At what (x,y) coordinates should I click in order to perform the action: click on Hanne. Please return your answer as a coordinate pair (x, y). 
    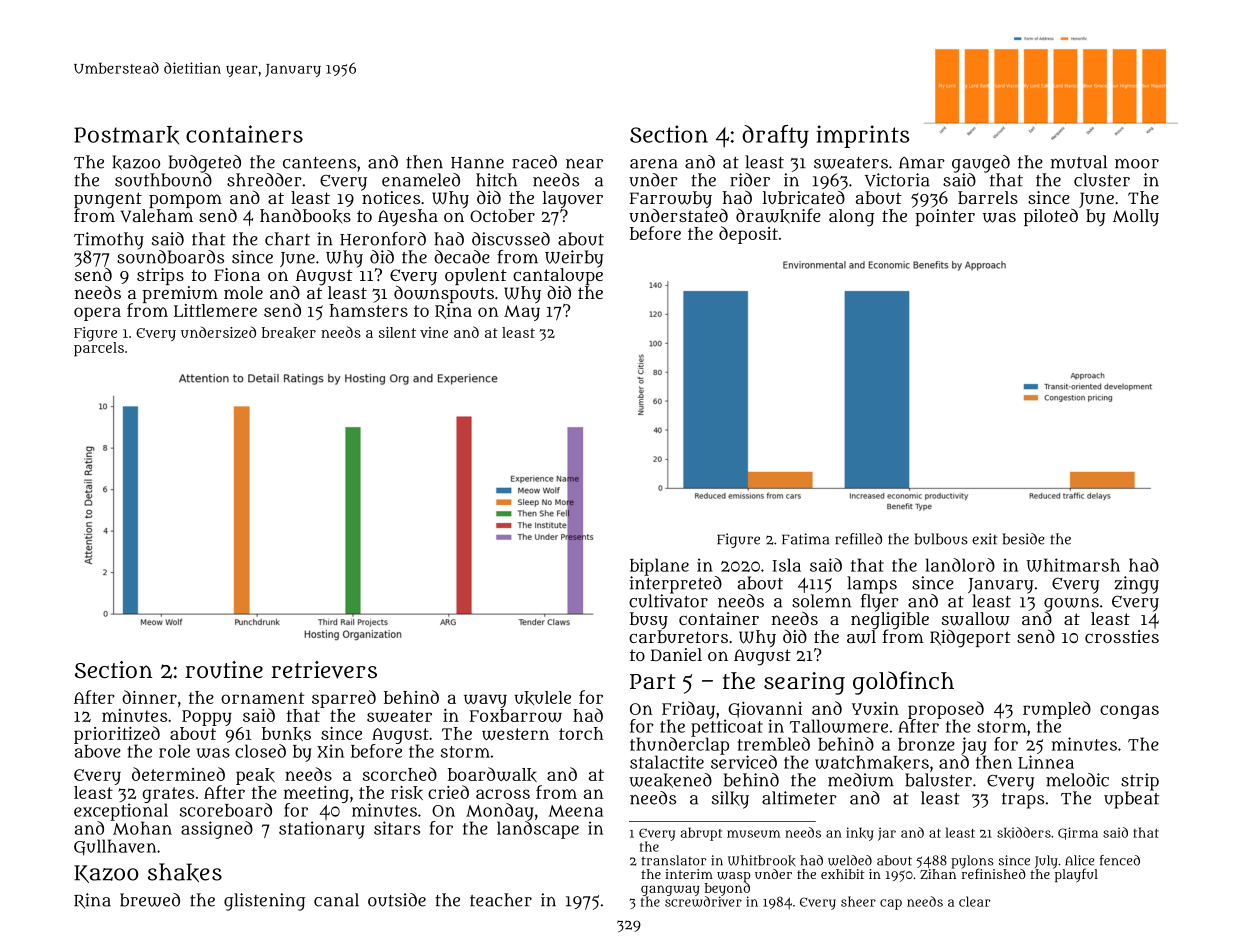
    Looking at the image, I should click on (477, 163).
